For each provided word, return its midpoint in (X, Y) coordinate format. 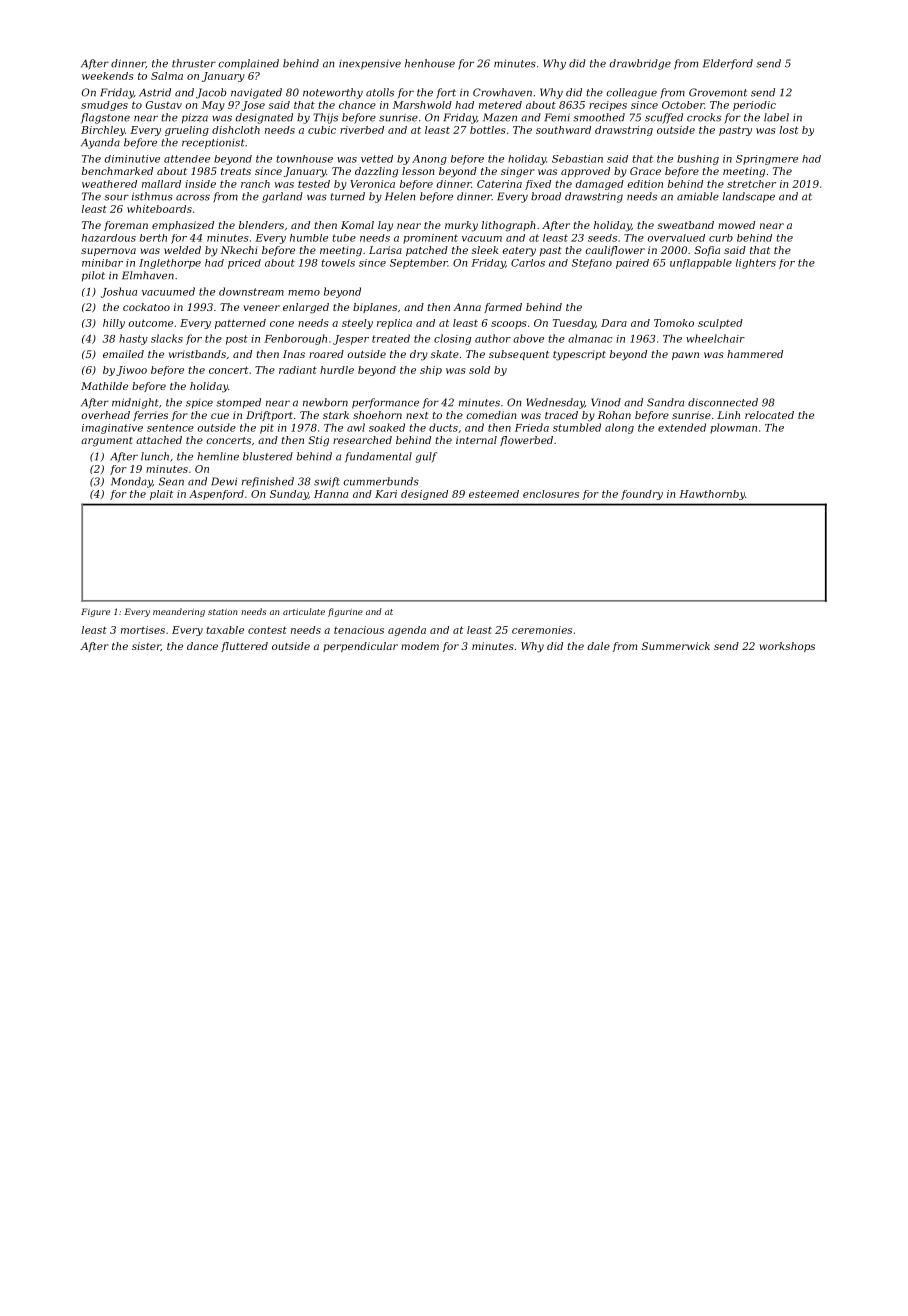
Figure (95, 612)
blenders (261, 225)
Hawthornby (712, 495)
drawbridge (640, 64)
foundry (642, 495)
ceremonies (542, 630)
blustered (268, 456)
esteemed (494, 494)
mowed (736, 225)
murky (461, 226)
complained (248, 64)
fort (446, 93)
